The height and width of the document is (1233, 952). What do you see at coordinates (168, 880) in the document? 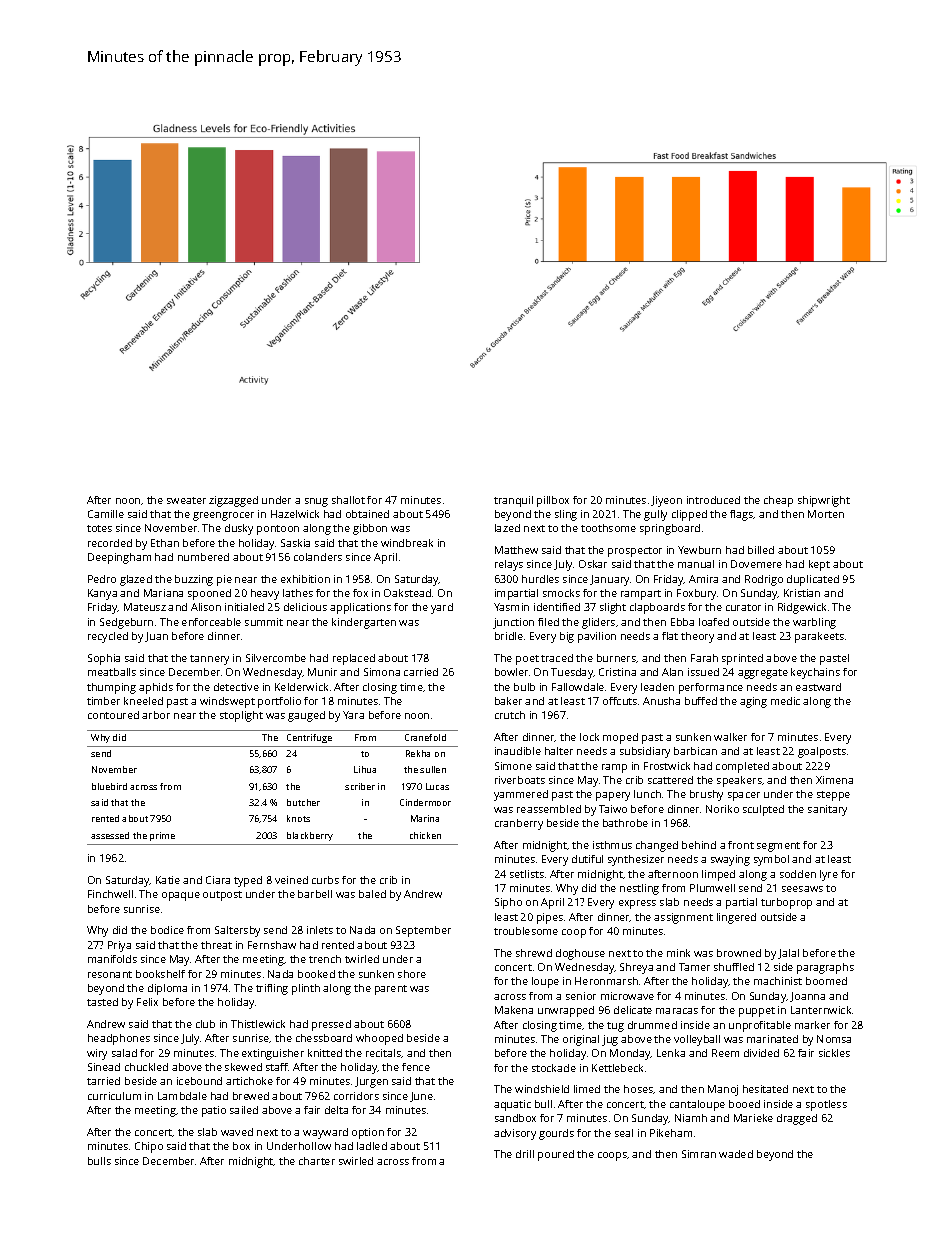
I see `Katie` at bounding box center [168, 880].
